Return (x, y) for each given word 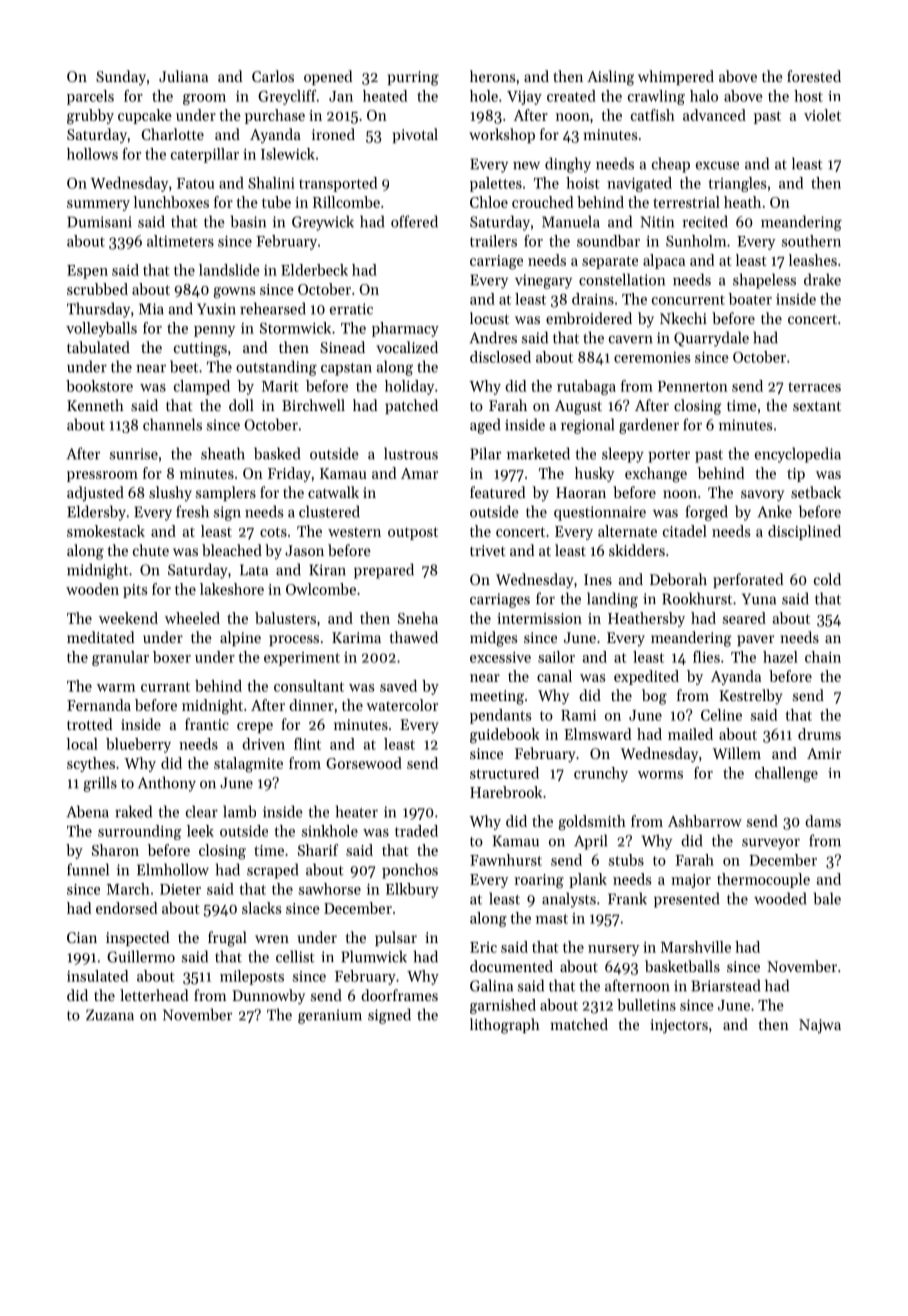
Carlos (273, 76)
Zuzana (110, 1015)
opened (328, 77)
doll (241, 405)
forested (814, 76)
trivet (488, 550)
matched (579, 1024)
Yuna (759, 599)
